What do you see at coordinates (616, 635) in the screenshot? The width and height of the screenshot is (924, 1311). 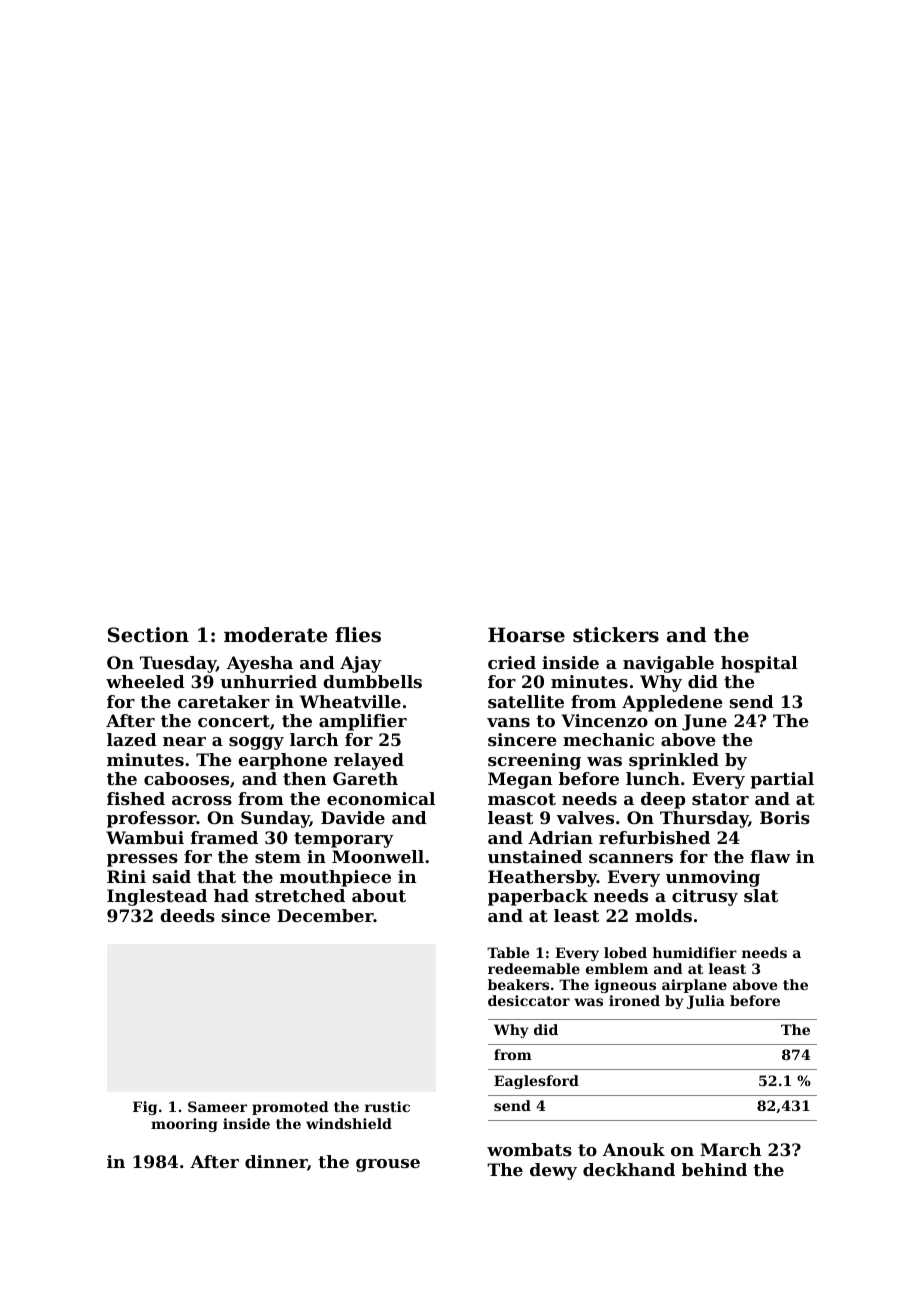 I see `stickers` at bounding box center [616, 635].
